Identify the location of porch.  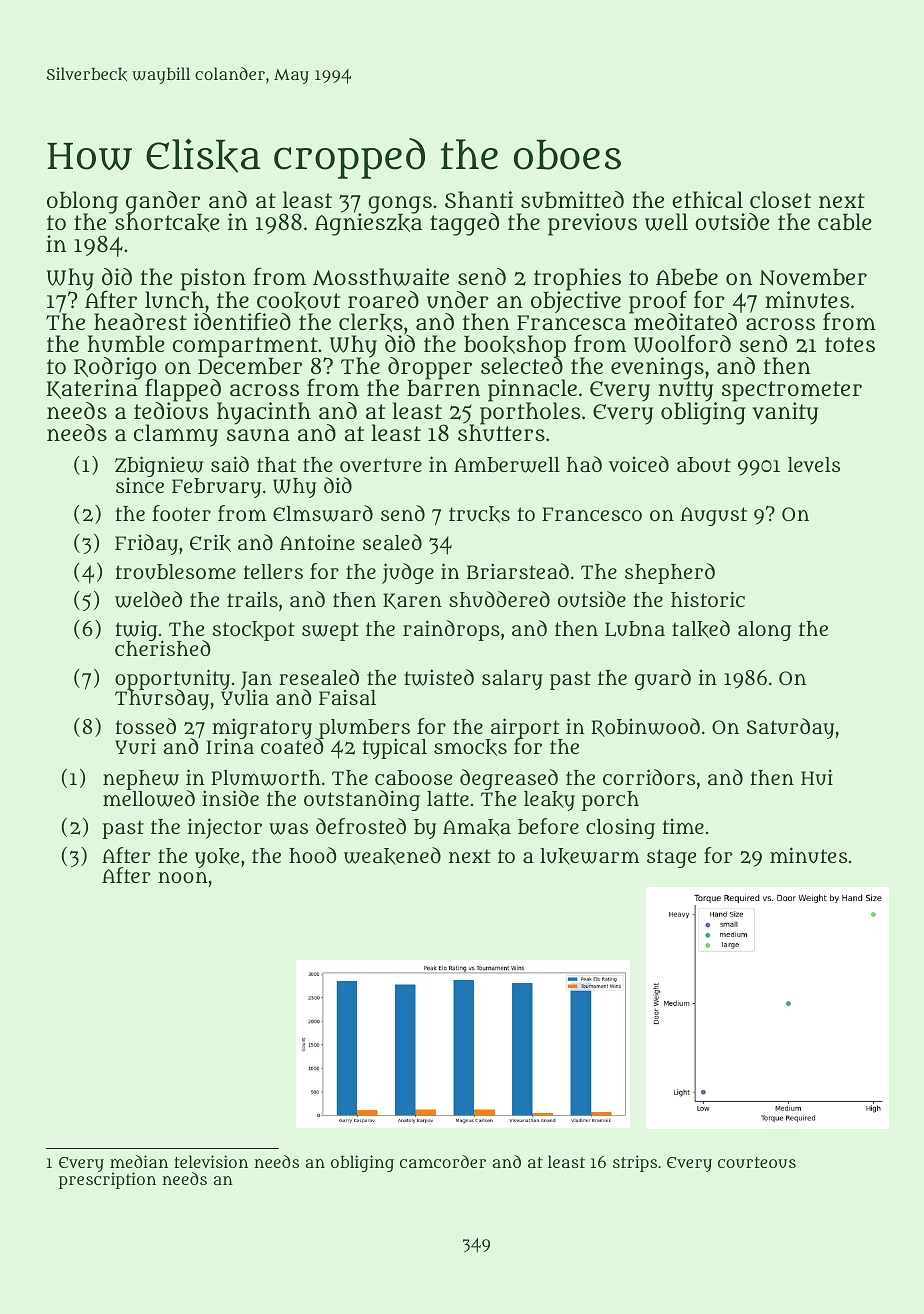
(610, 801).
